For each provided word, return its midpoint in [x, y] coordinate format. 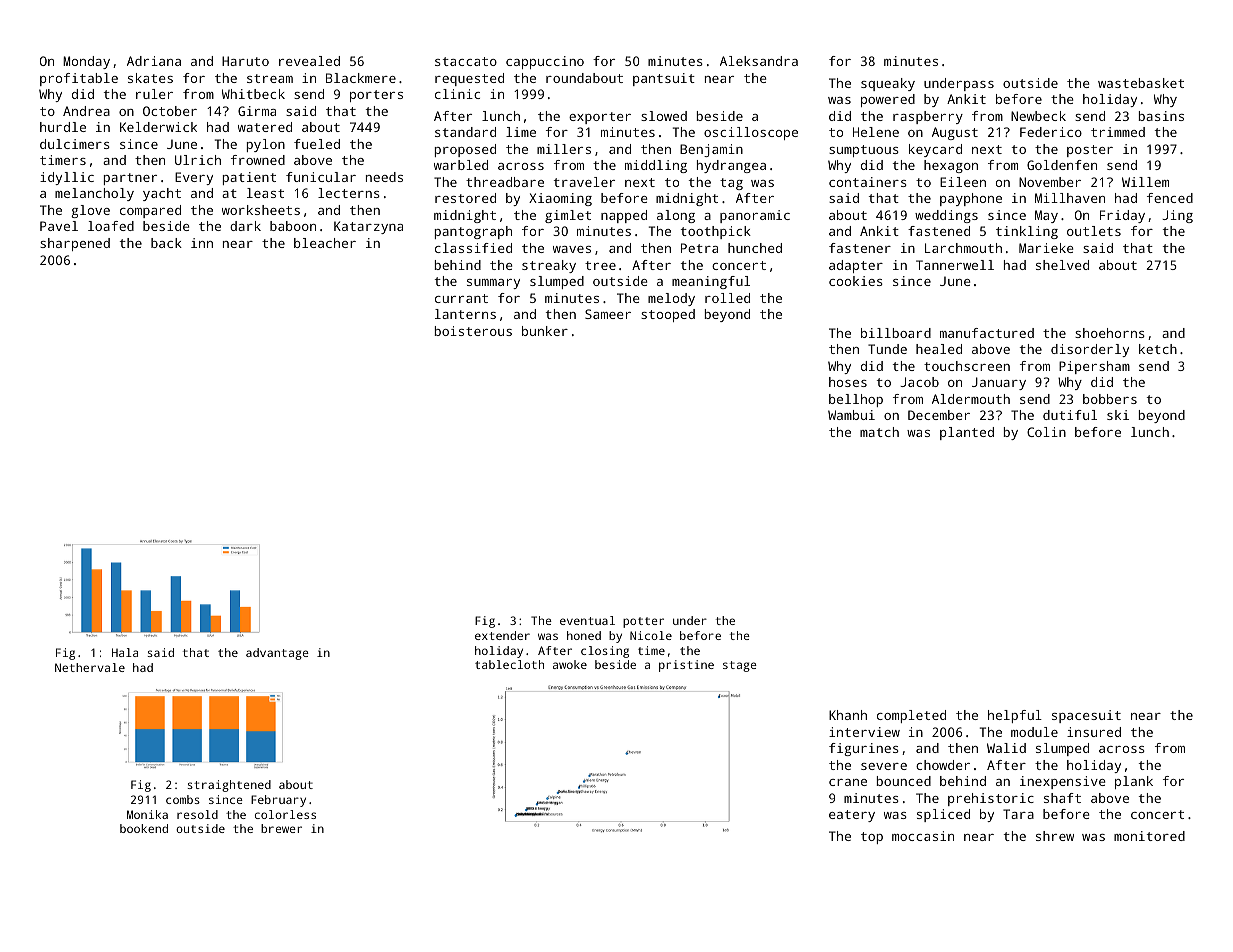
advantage [277, 654]
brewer [281, 828]
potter [643, 622]
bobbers [1110, 399]
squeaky [888, 84]
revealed [309, 61]
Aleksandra [759, 61]
